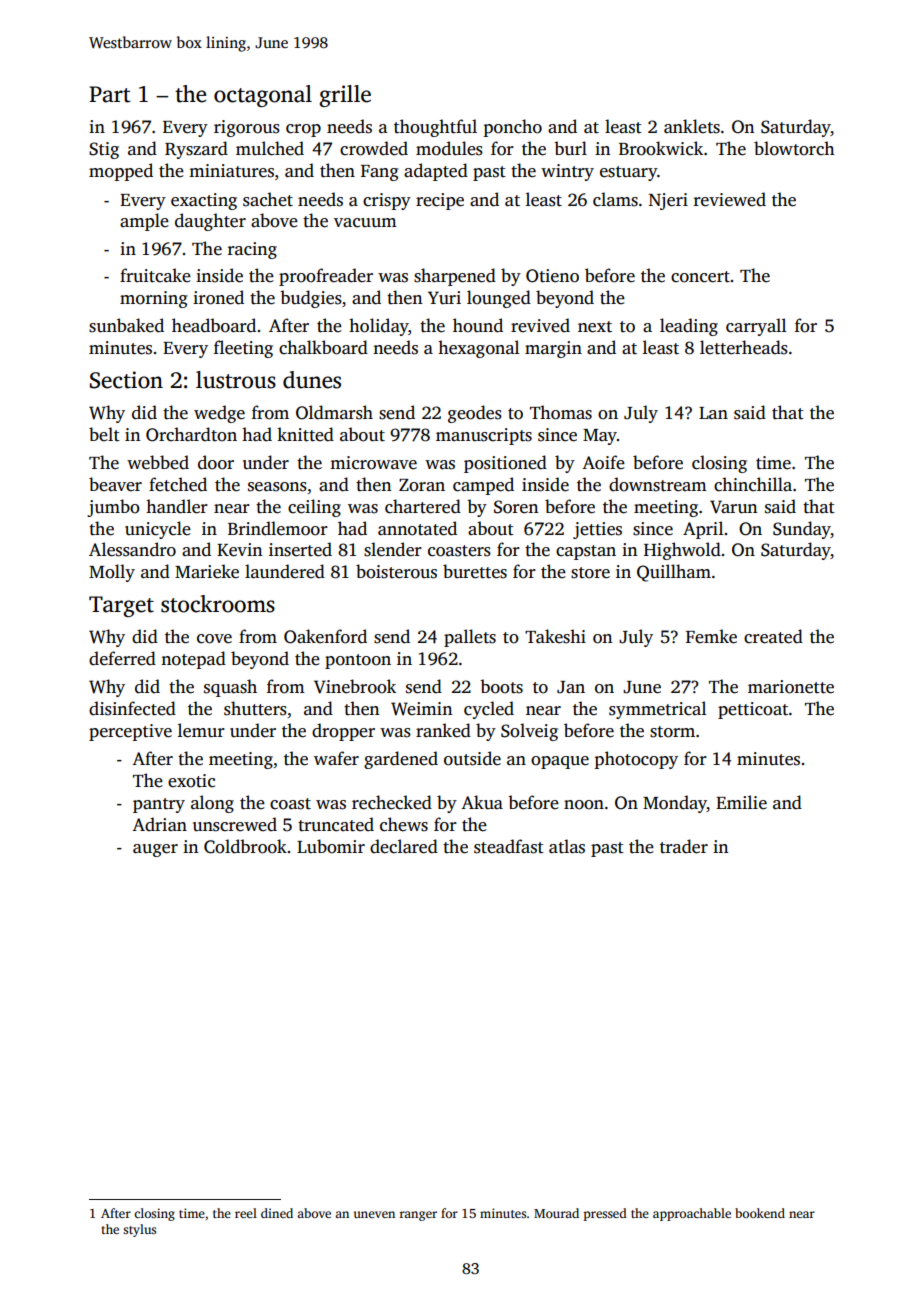 The width and height of the document is (924, 1314). I want to click on Part, so click(109, 94).
